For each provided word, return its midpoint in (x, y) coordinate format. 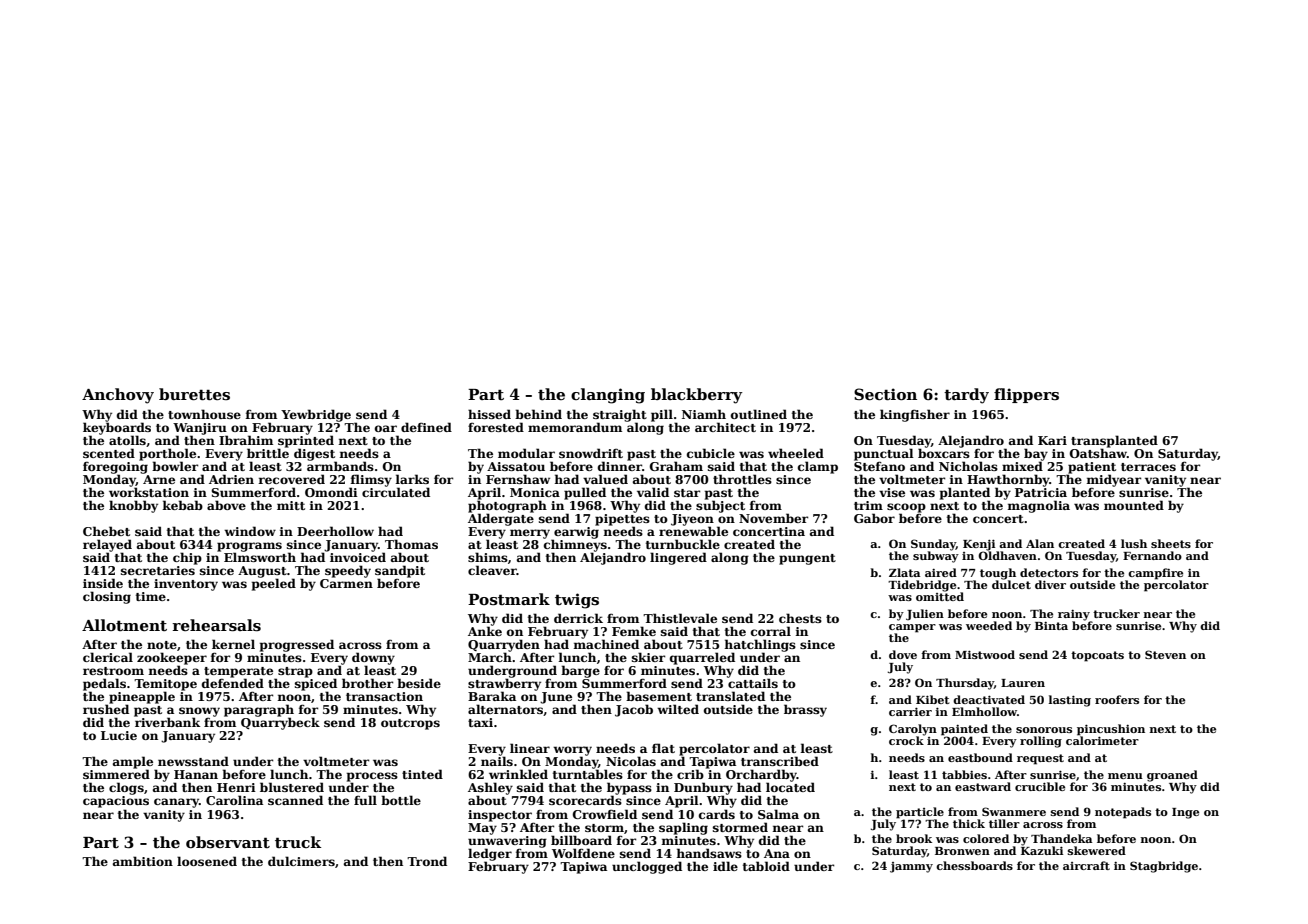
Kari (1052, 440)
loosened (207, 861)
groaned (1172, 776)
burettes (194, 394)
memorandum (575, 427)
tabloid (766, 866)
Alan (1040, 543)
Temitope (165, 685)
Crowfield (605, 814)
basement (659, 696)
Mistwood (985, 654)
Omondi (331, 492)
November (774, 518)
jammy (911, 867)
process (372, 777)
